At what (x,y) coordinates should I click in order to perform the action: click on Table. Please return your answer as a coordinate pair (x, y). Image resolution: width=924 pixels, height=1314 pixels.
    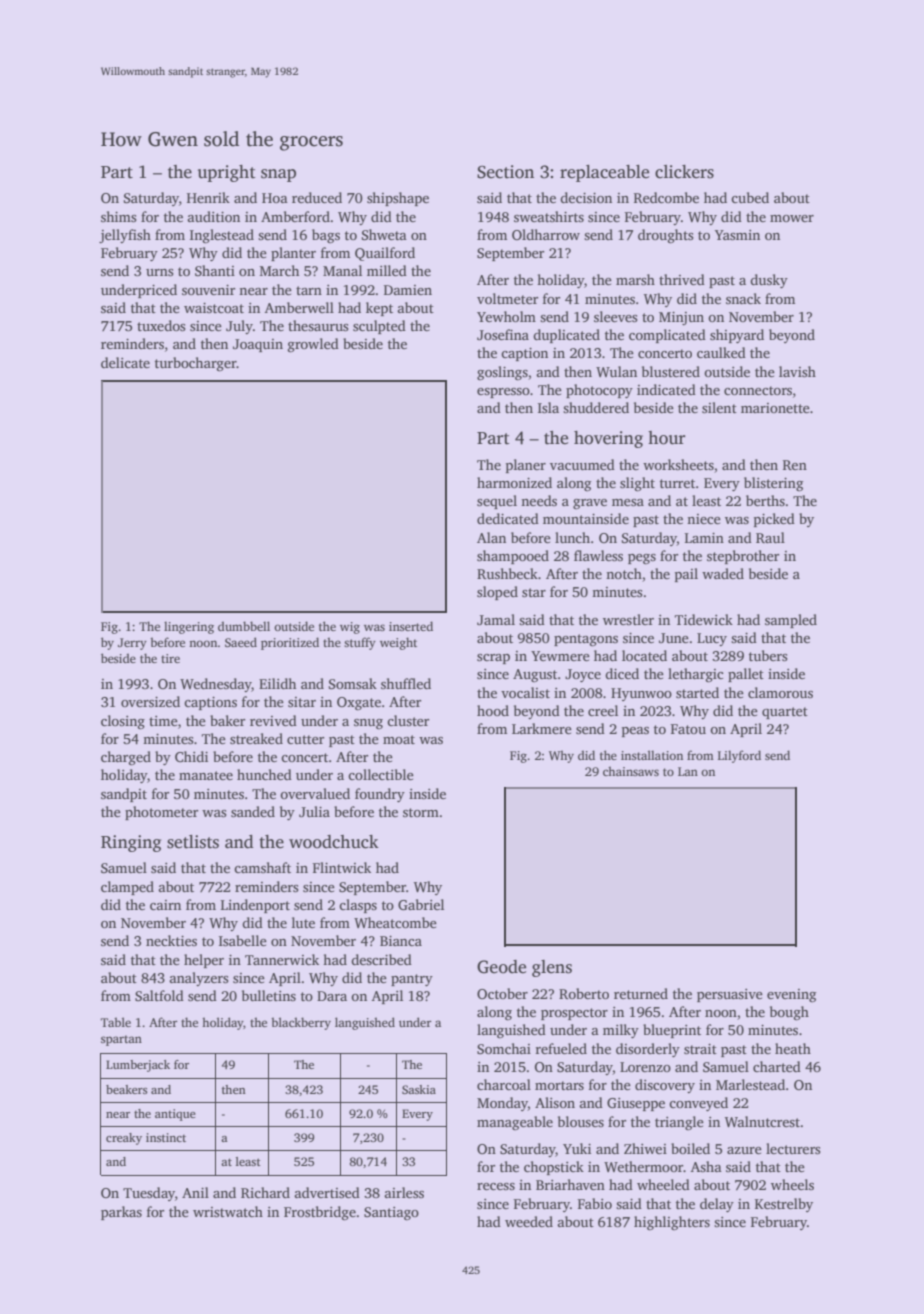
    Looking at the image, I should click on (116, 1022).
